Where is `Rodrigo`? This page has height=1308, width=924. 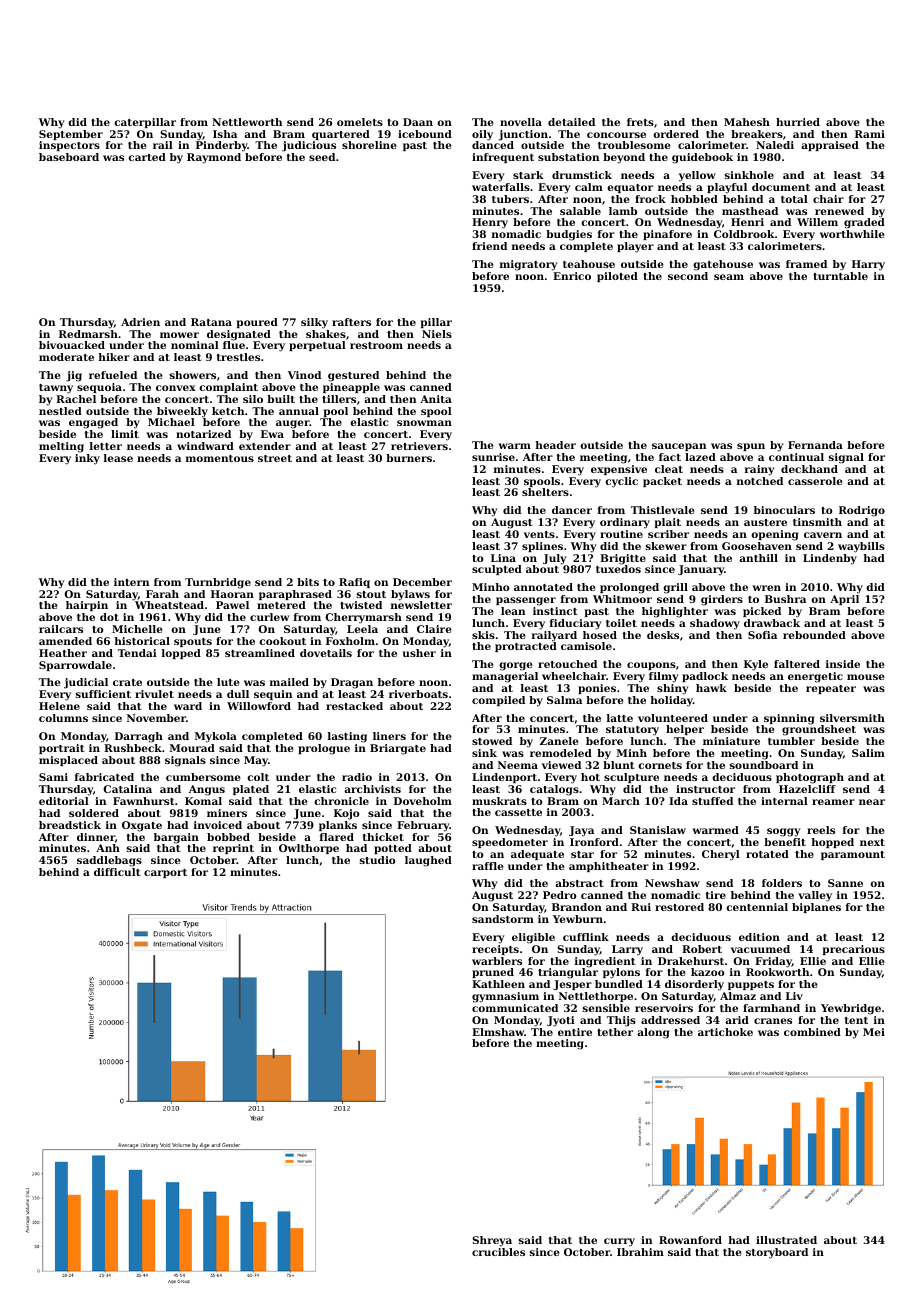 Rodrigo is located at coordinates (862, 511).
